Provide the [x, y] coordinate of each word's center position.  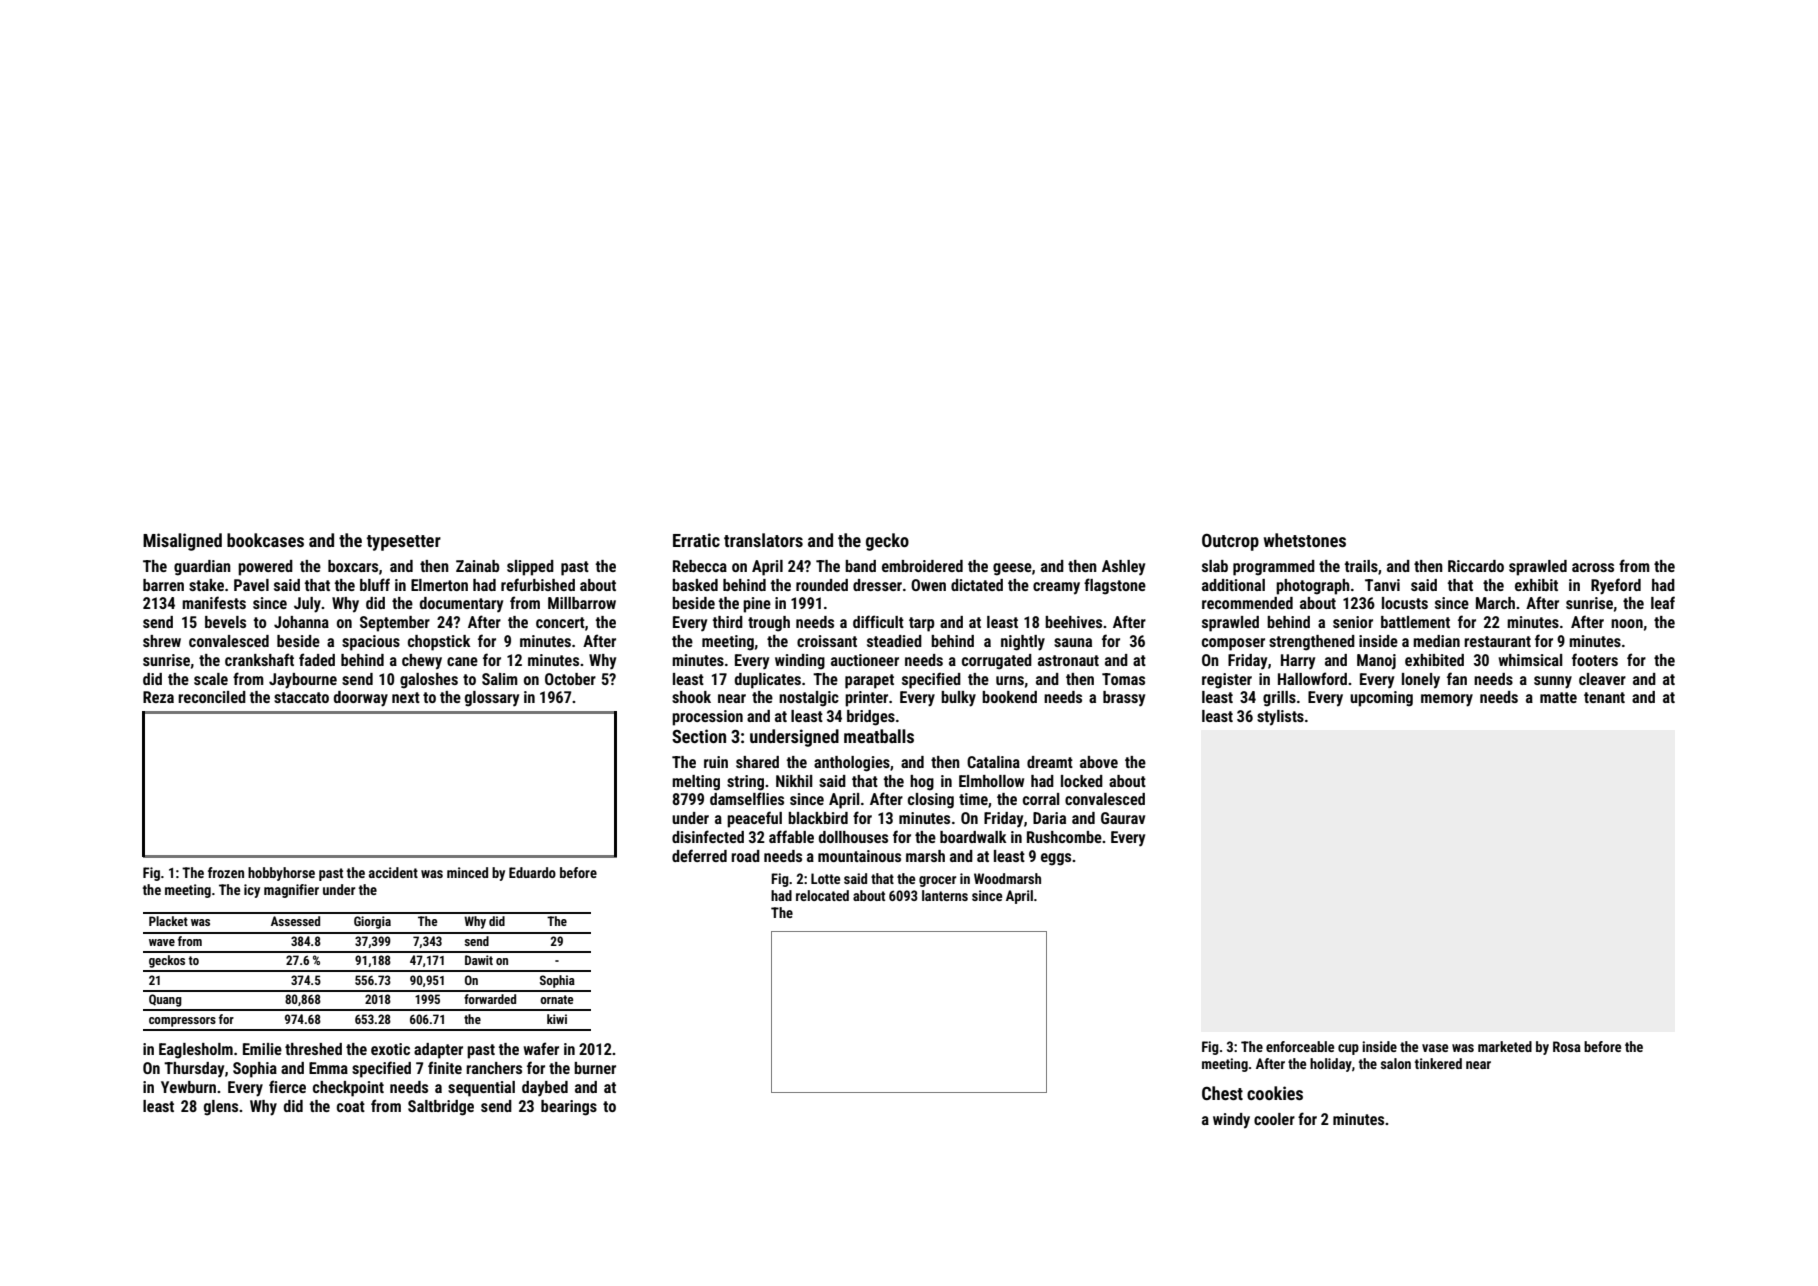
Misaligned [182, 542]
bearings [569, 1108]
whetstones [1305, 540]
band [860, 566]
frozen [226, 872]
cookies [1275, 1093]
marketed [1505, 1046]
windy [1231, 1121]
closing [931, 801]
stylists [1280, 718]
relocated [822, 895]
